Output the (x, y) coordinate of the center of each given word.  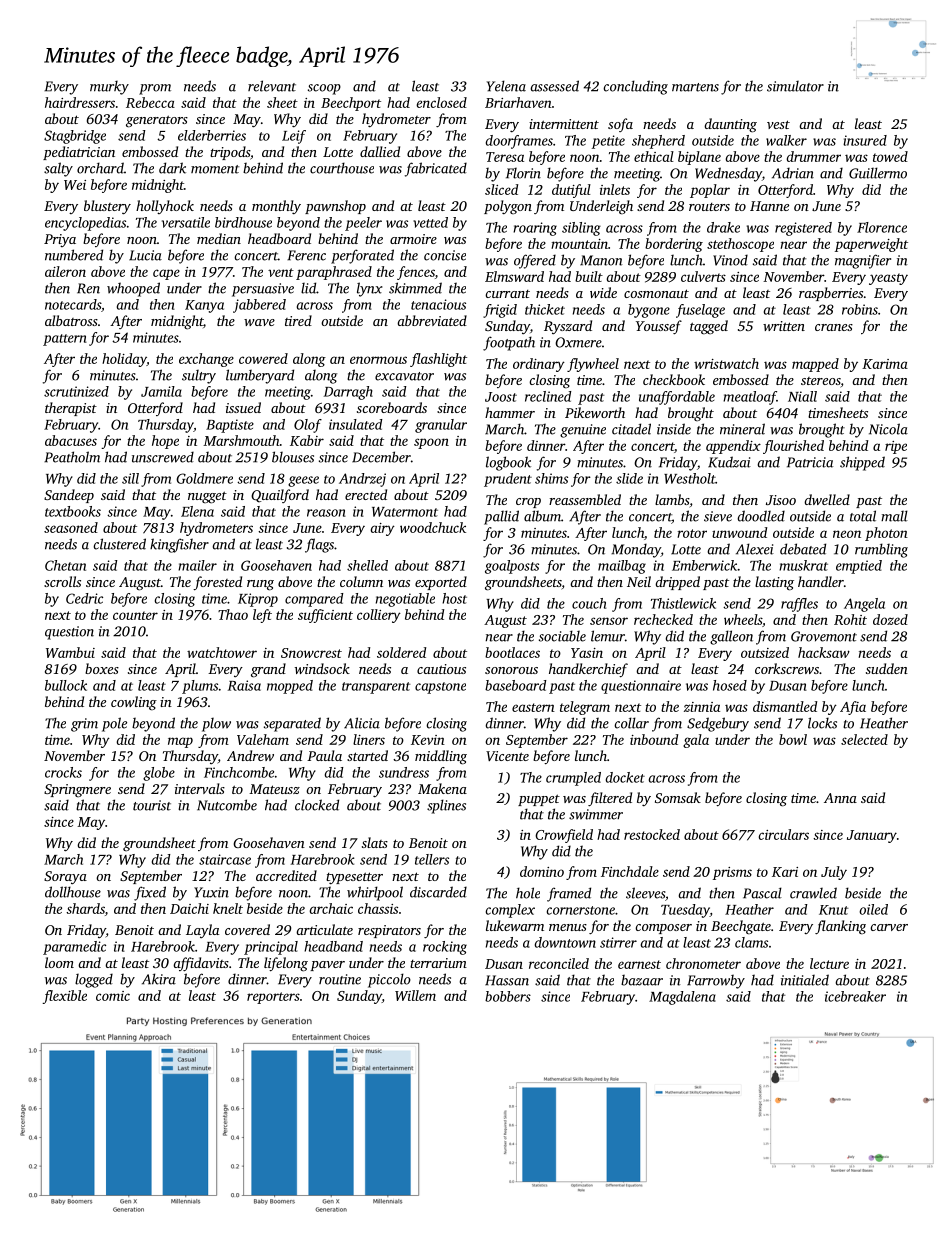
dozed (890, 619)
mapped (815, 365)
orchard (100, 168)
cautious (441, 669)
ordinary (539, 365)
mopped (290, 687)
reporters (273, 998)
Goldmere (204, 478)
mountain (579, 244)
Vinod (730, 260)
